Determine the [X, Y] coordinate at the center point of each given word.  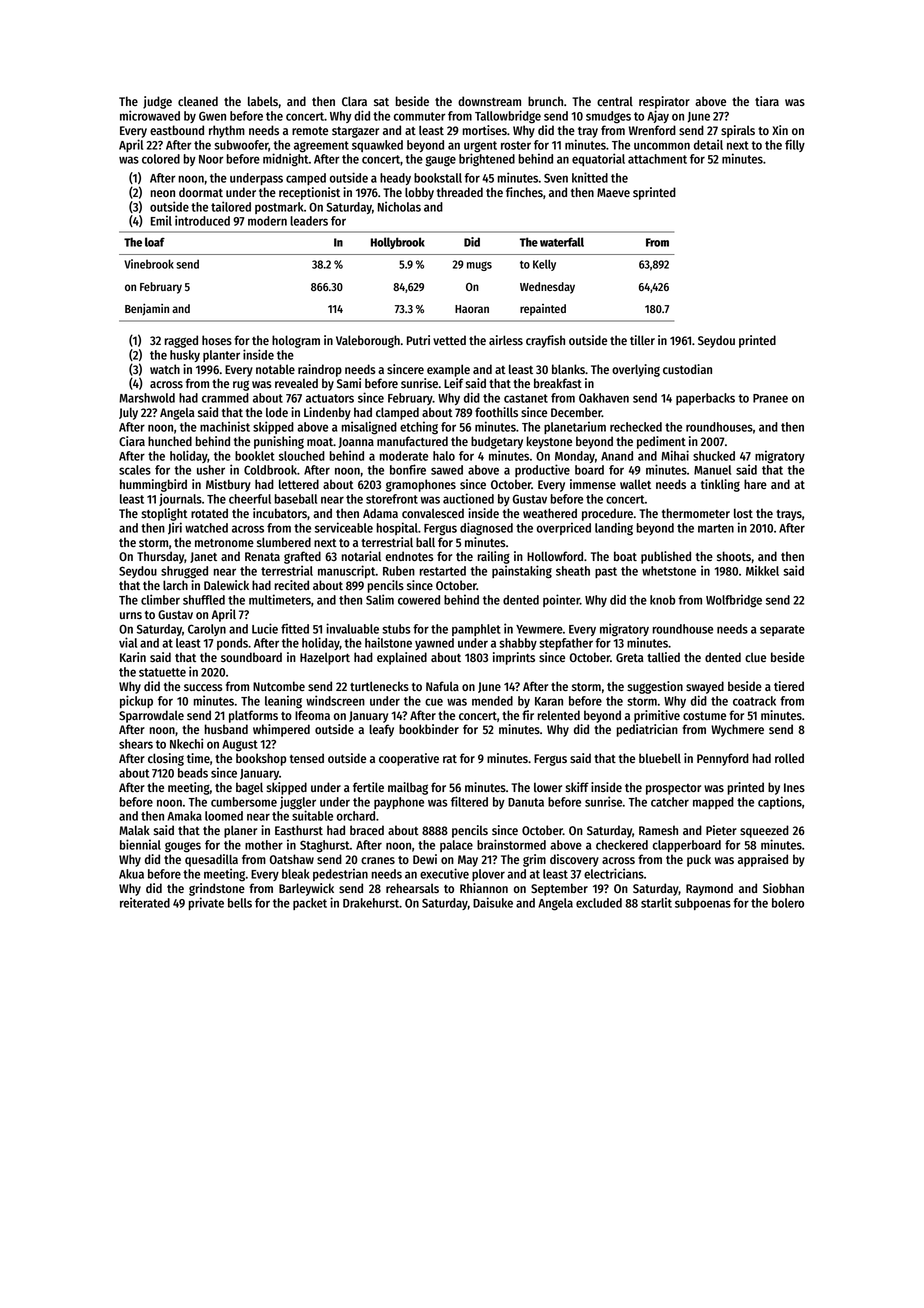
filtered [469, 801]
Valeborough [368, 341]
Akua [131, 874]
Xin [780, 130]
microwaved [150, 115]
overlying [636, 370]
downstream [489, 101]
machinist [225, 426]
